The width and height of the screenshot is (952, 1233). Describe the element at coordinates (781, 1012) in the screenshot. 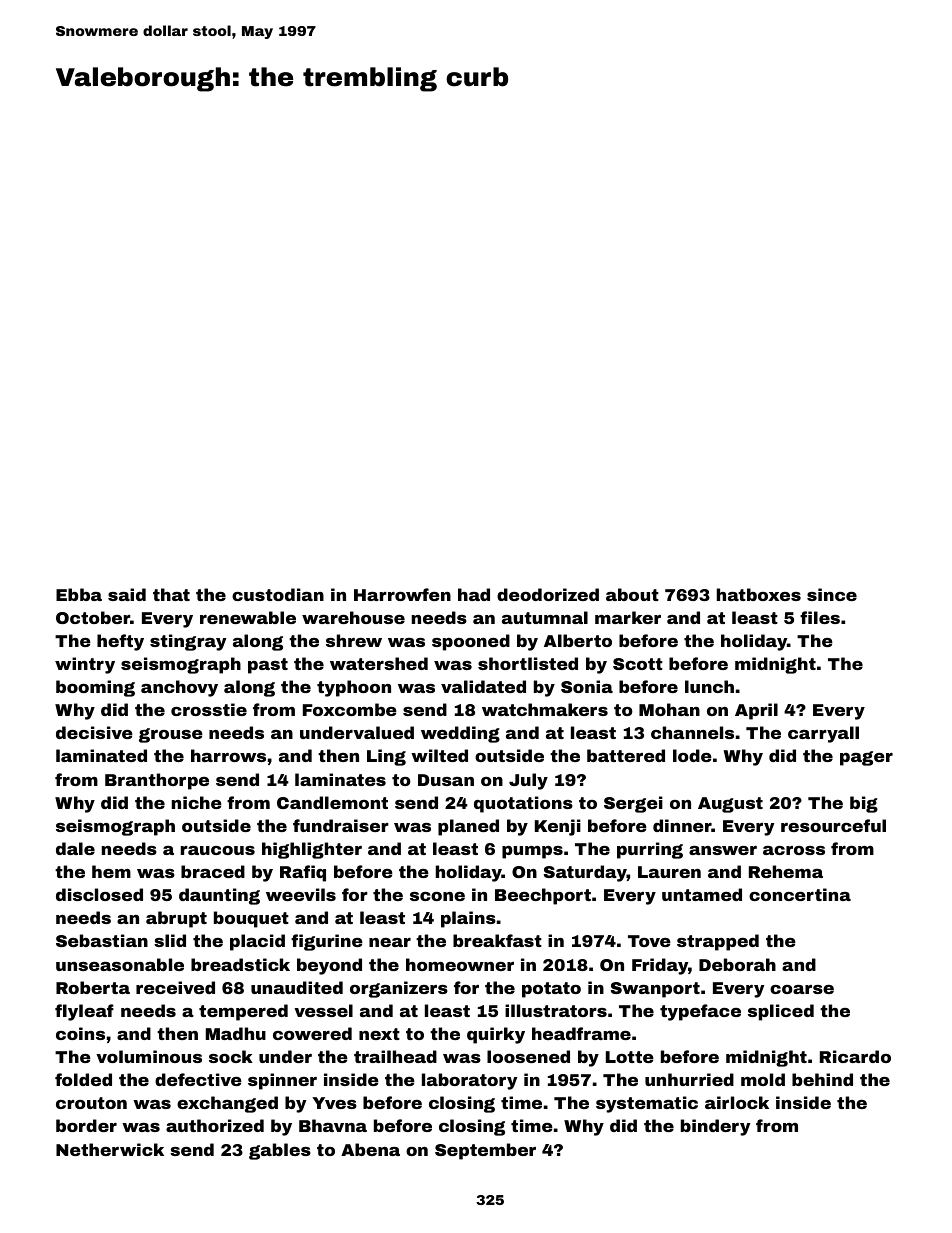

I see `spliced` at that location.
